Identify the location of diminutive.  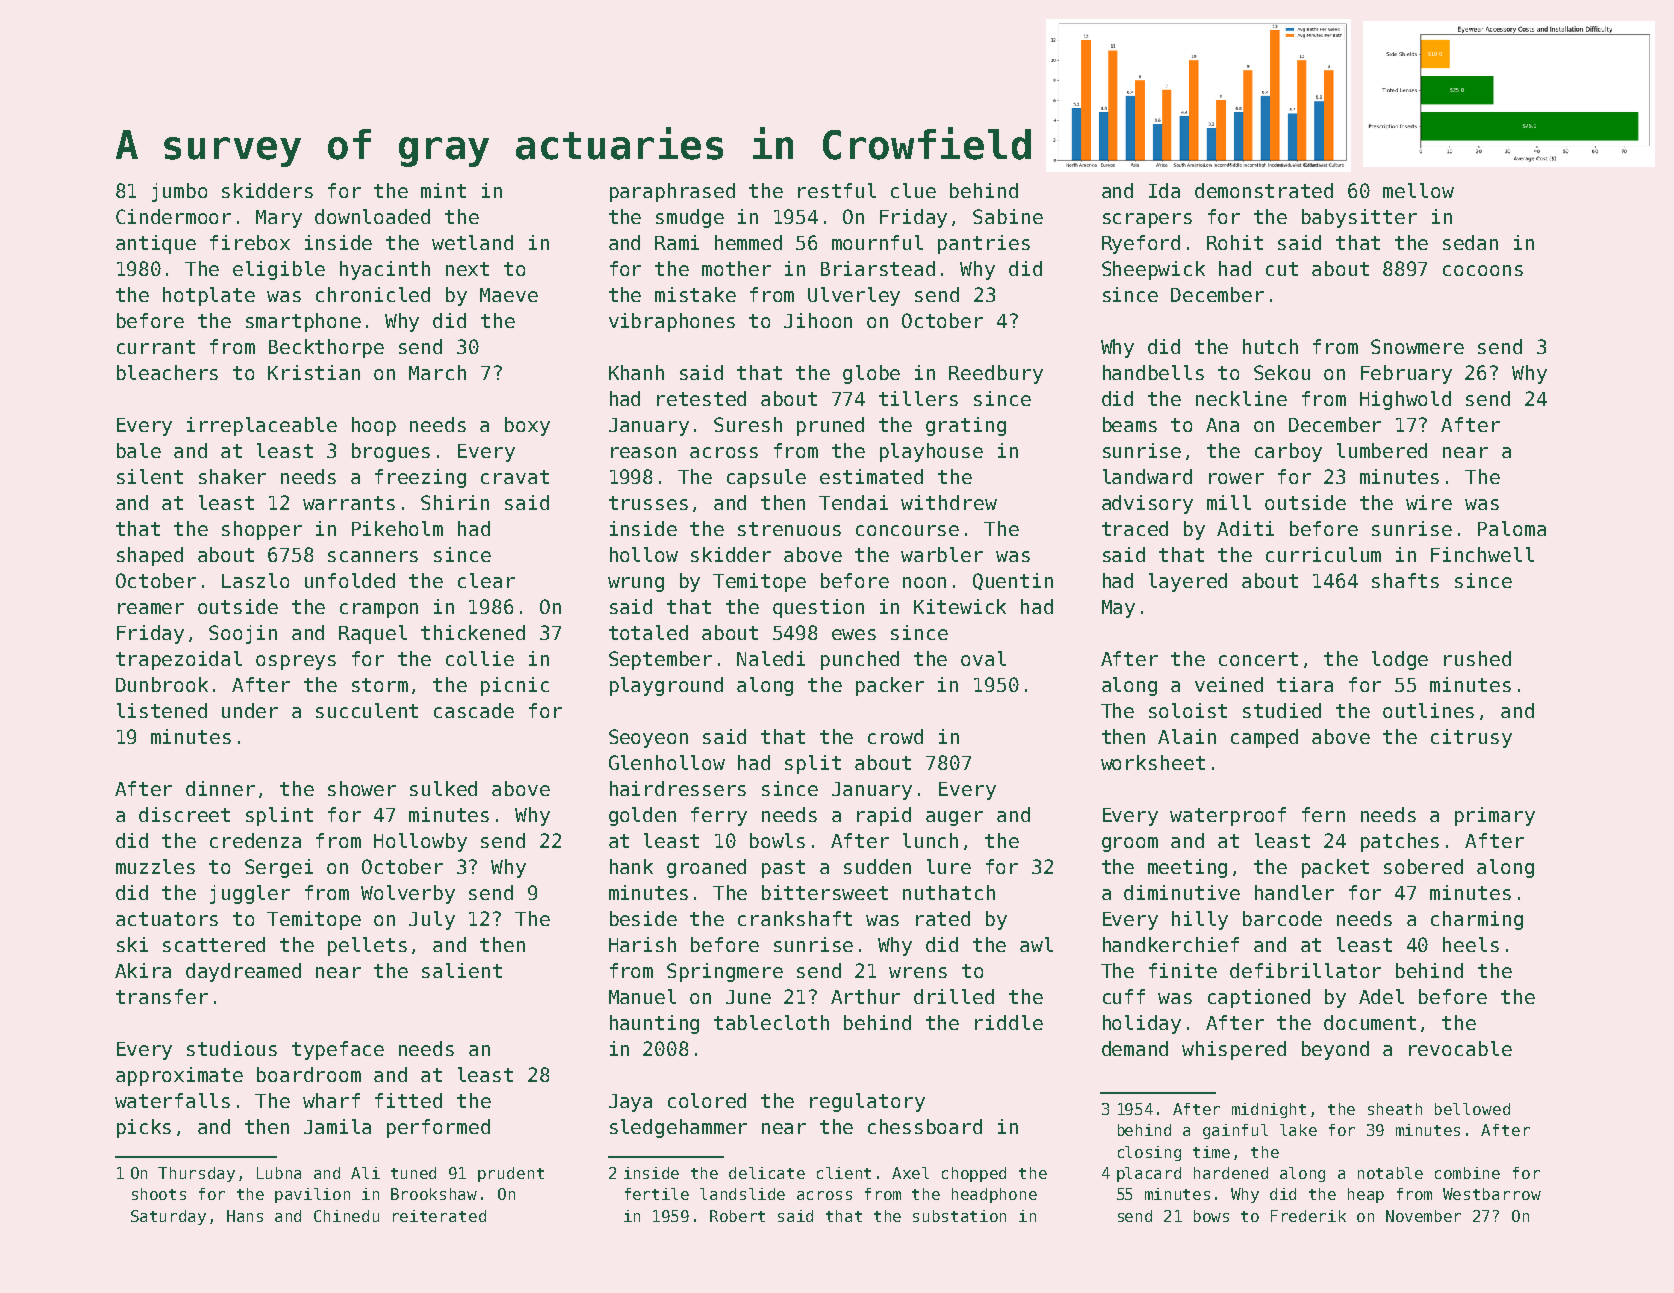
(1182, 892).
